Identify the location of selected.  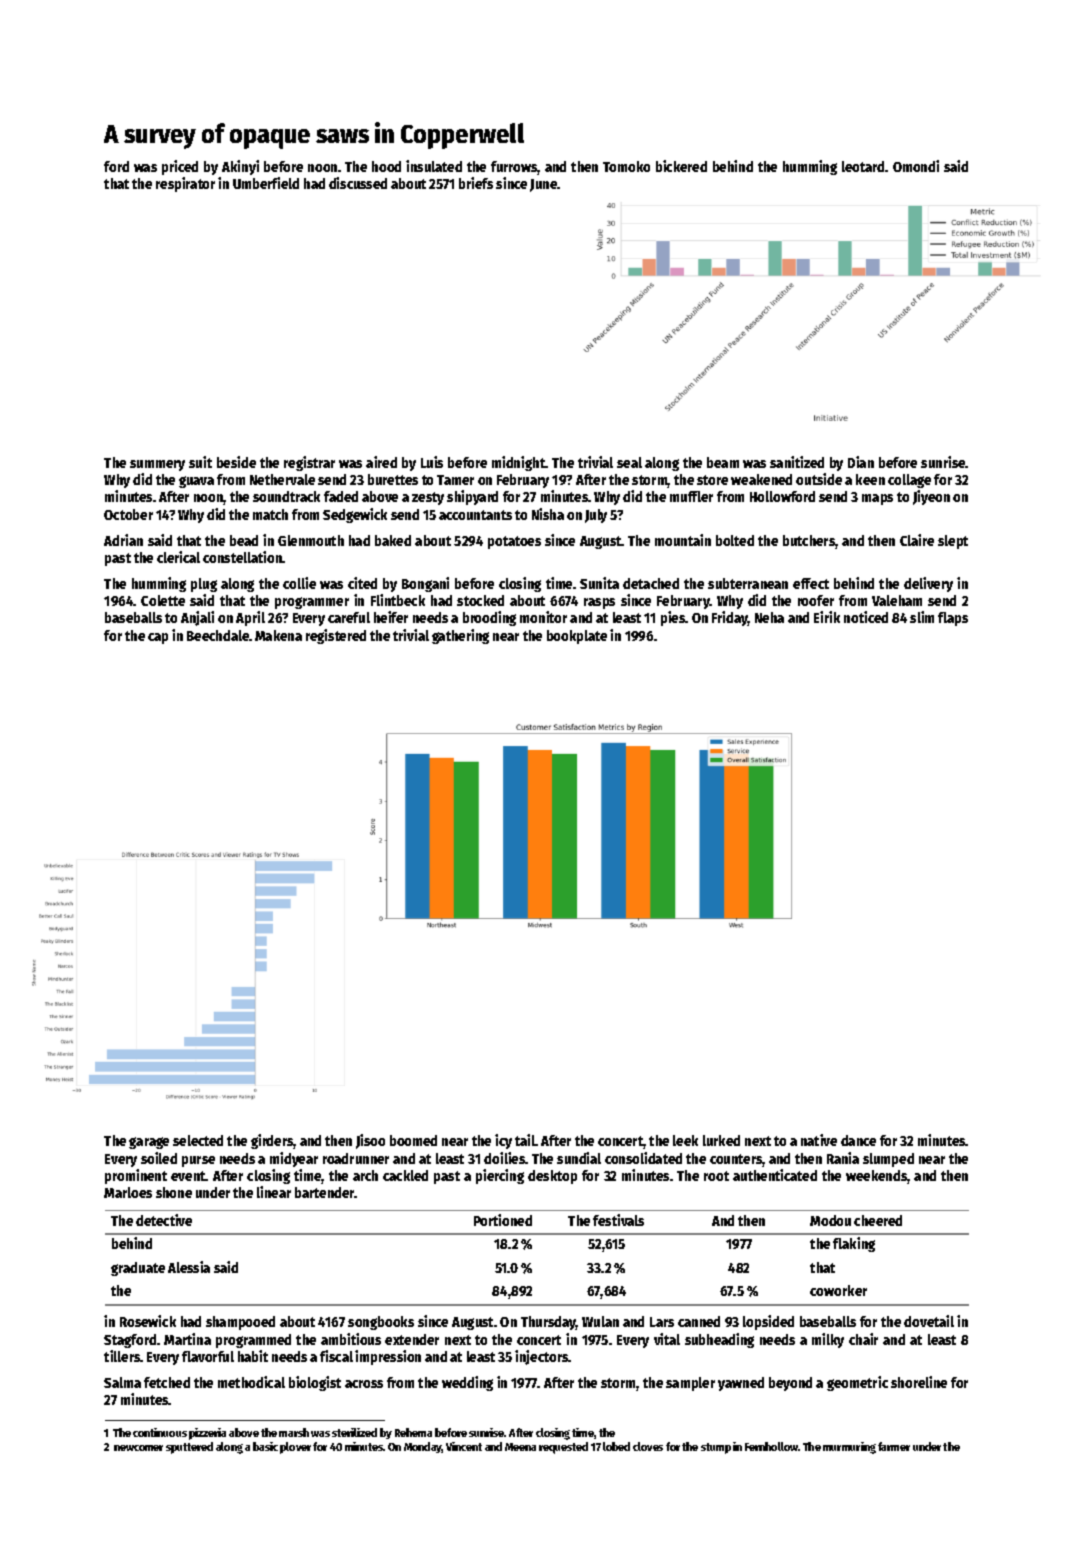
(198, 1140).
